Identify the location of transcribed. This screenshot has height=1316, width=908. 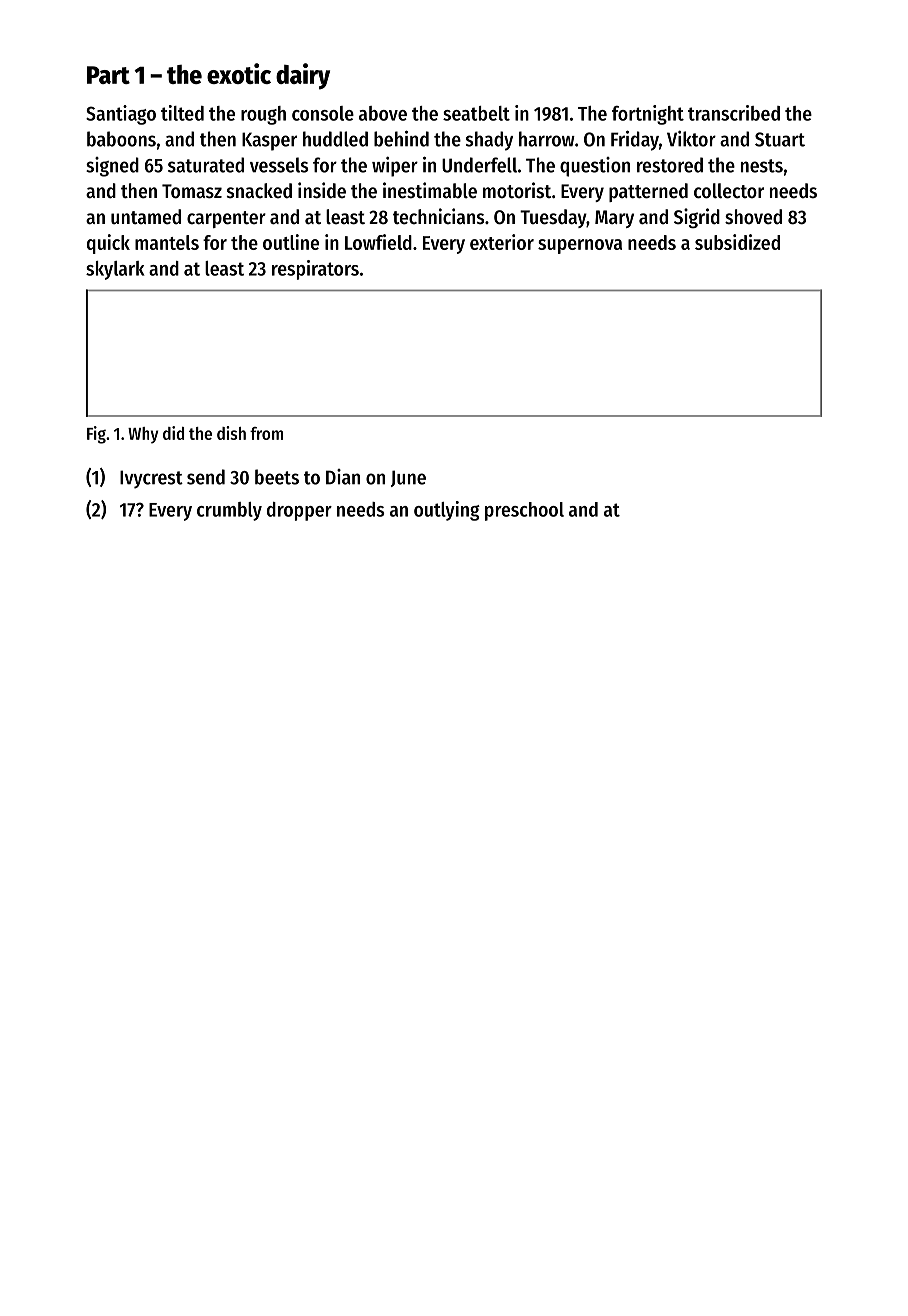
(734, 113).
